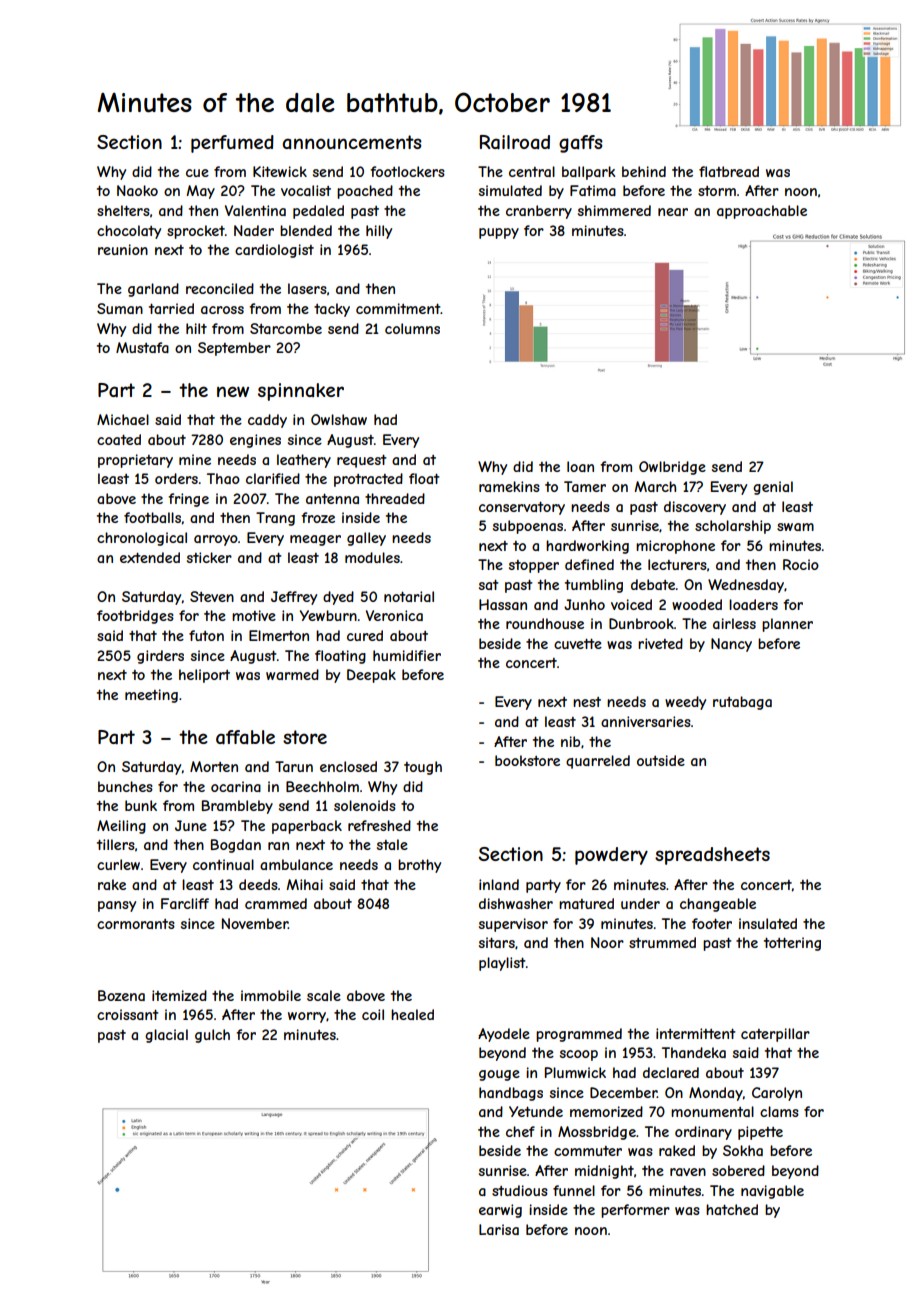 This screenshot has height=1308, width=924. What do you see at coordinates (779, 1111) in the screenshot?
I see `clams` at bounding box center [779, 1111].
